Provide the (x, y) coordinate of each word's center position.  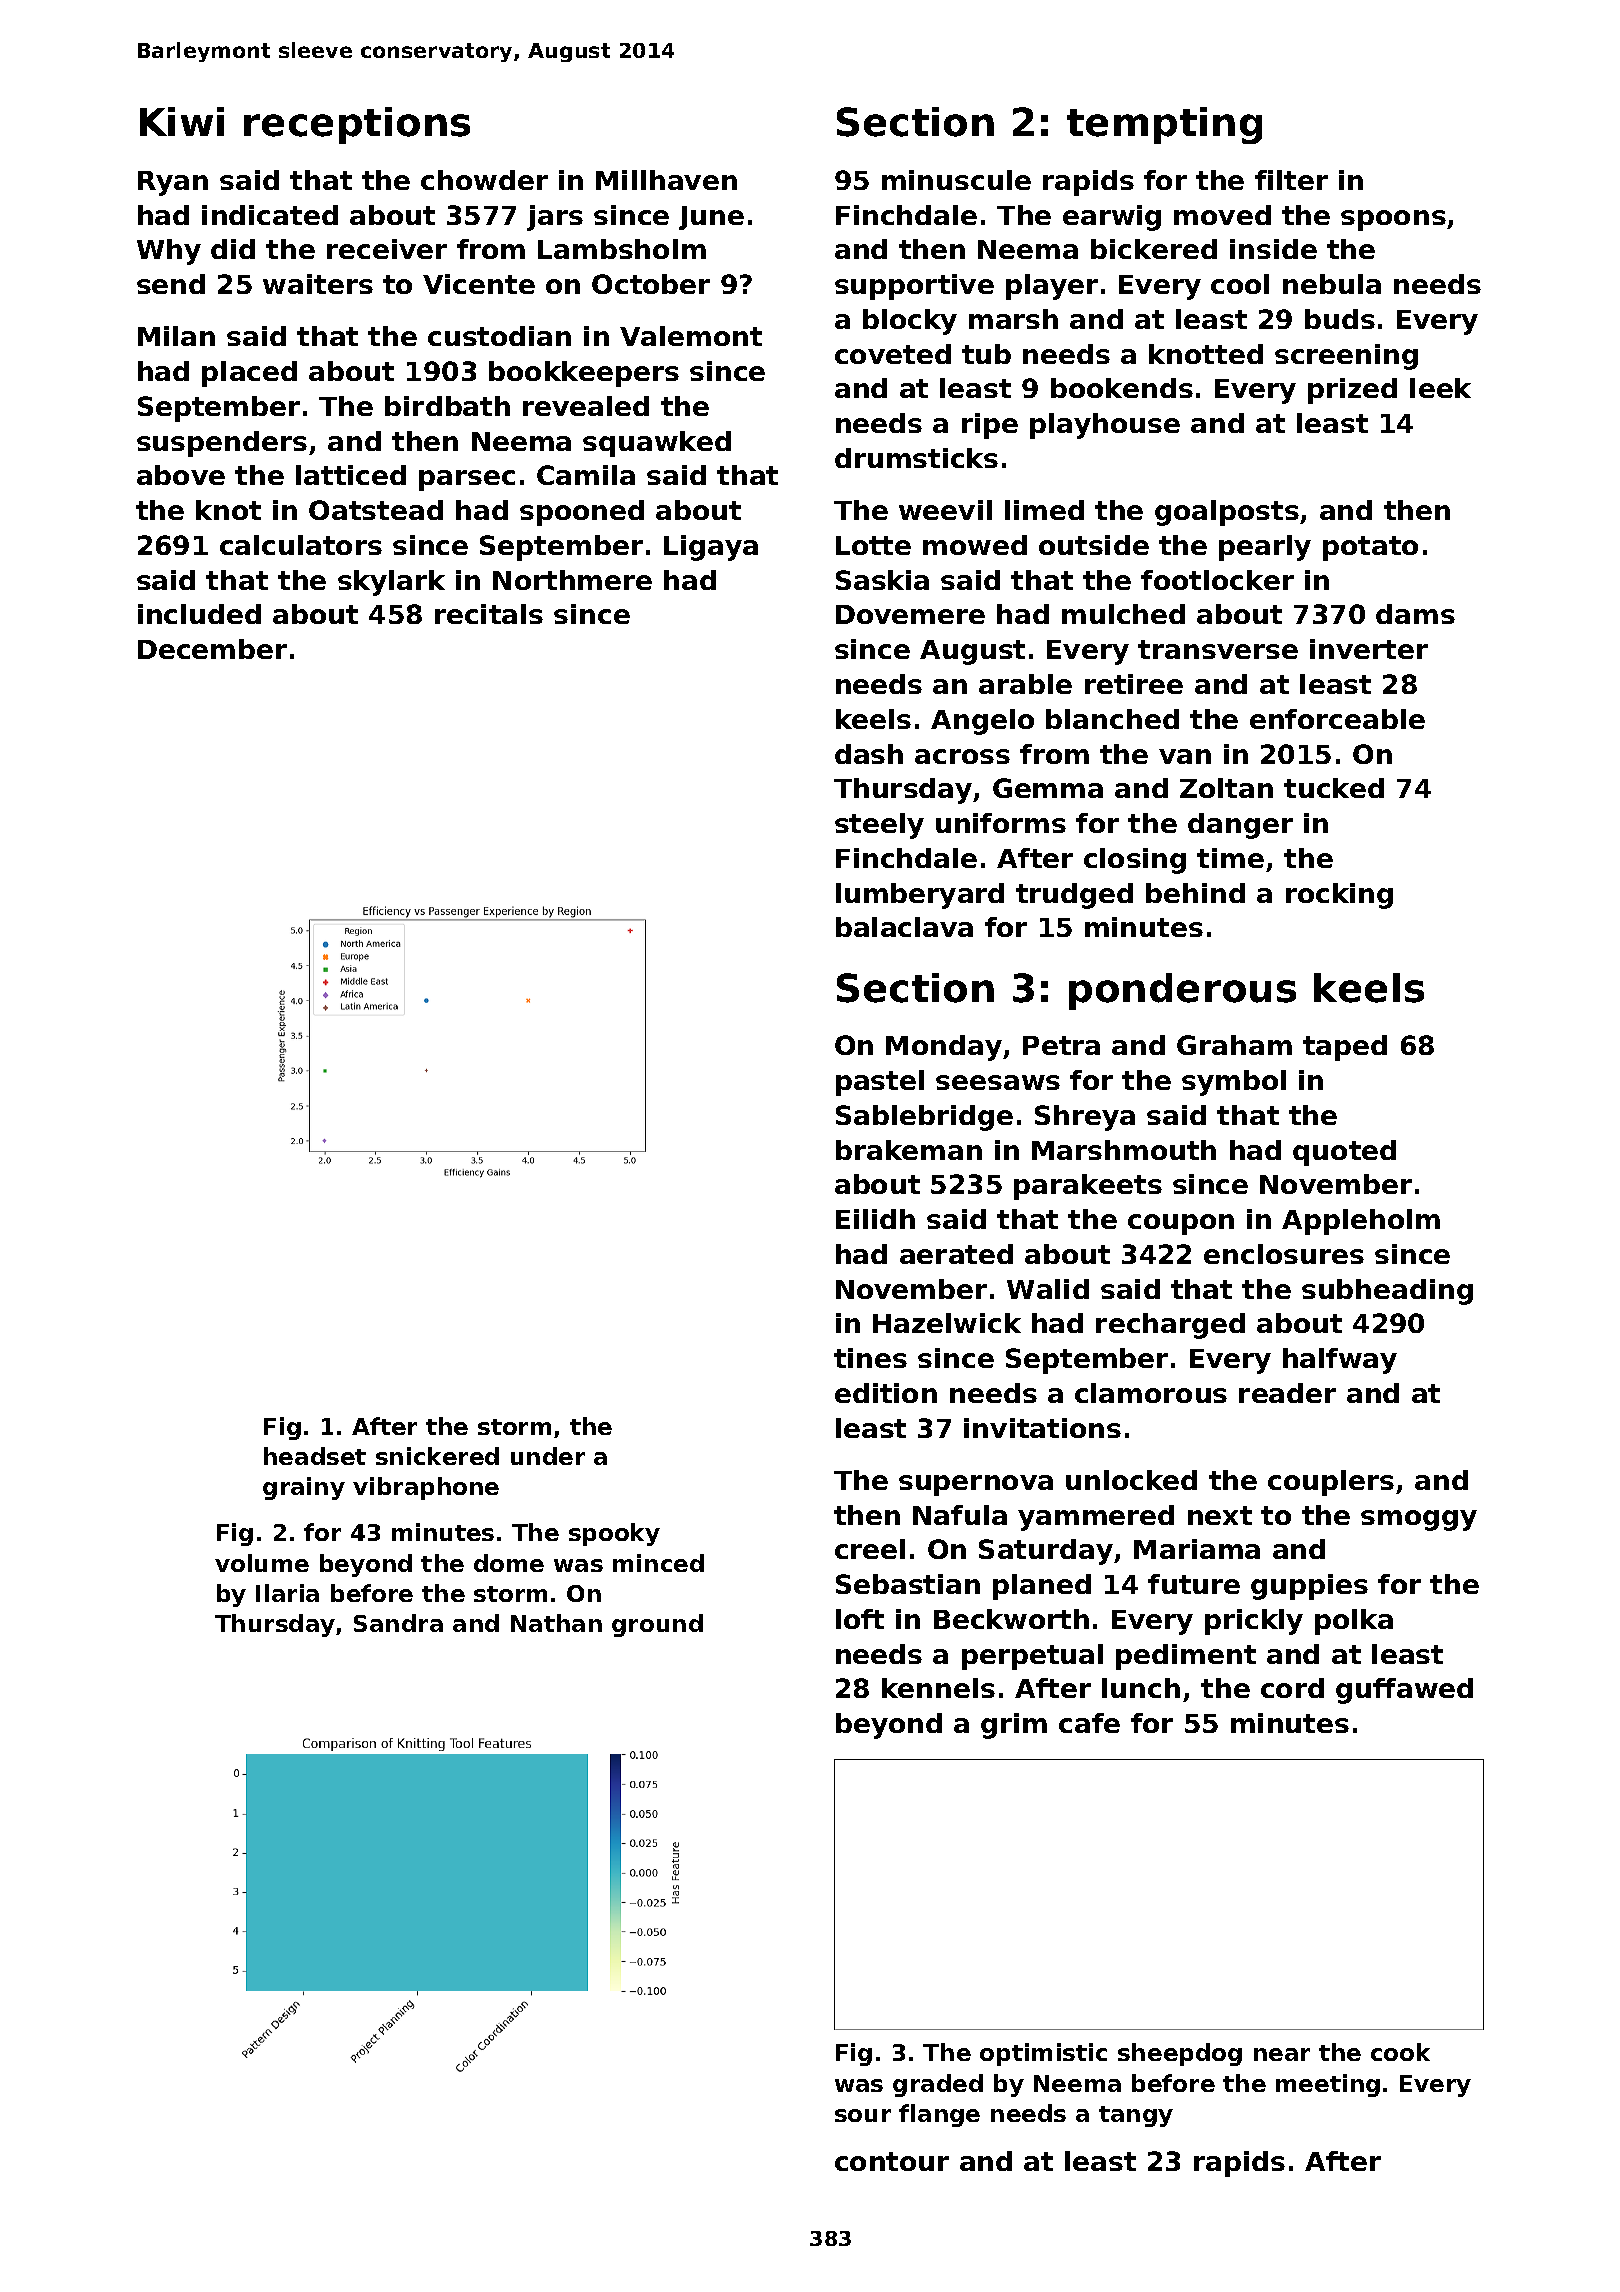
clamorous (1151, 1393)
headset (315, 1456)
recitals (489, 614)
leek (1440, 388)
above (181, 475)
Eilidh (875, 1219)
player (1052, 287)
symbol (1234, 1083)
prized (1352, 391)
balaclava (904, 927)
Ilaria (287, 1593)
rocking (1339, 896)
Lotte (873, 545)
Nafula (960, 1515)
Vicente (479, 284)
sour (863, 2115)
